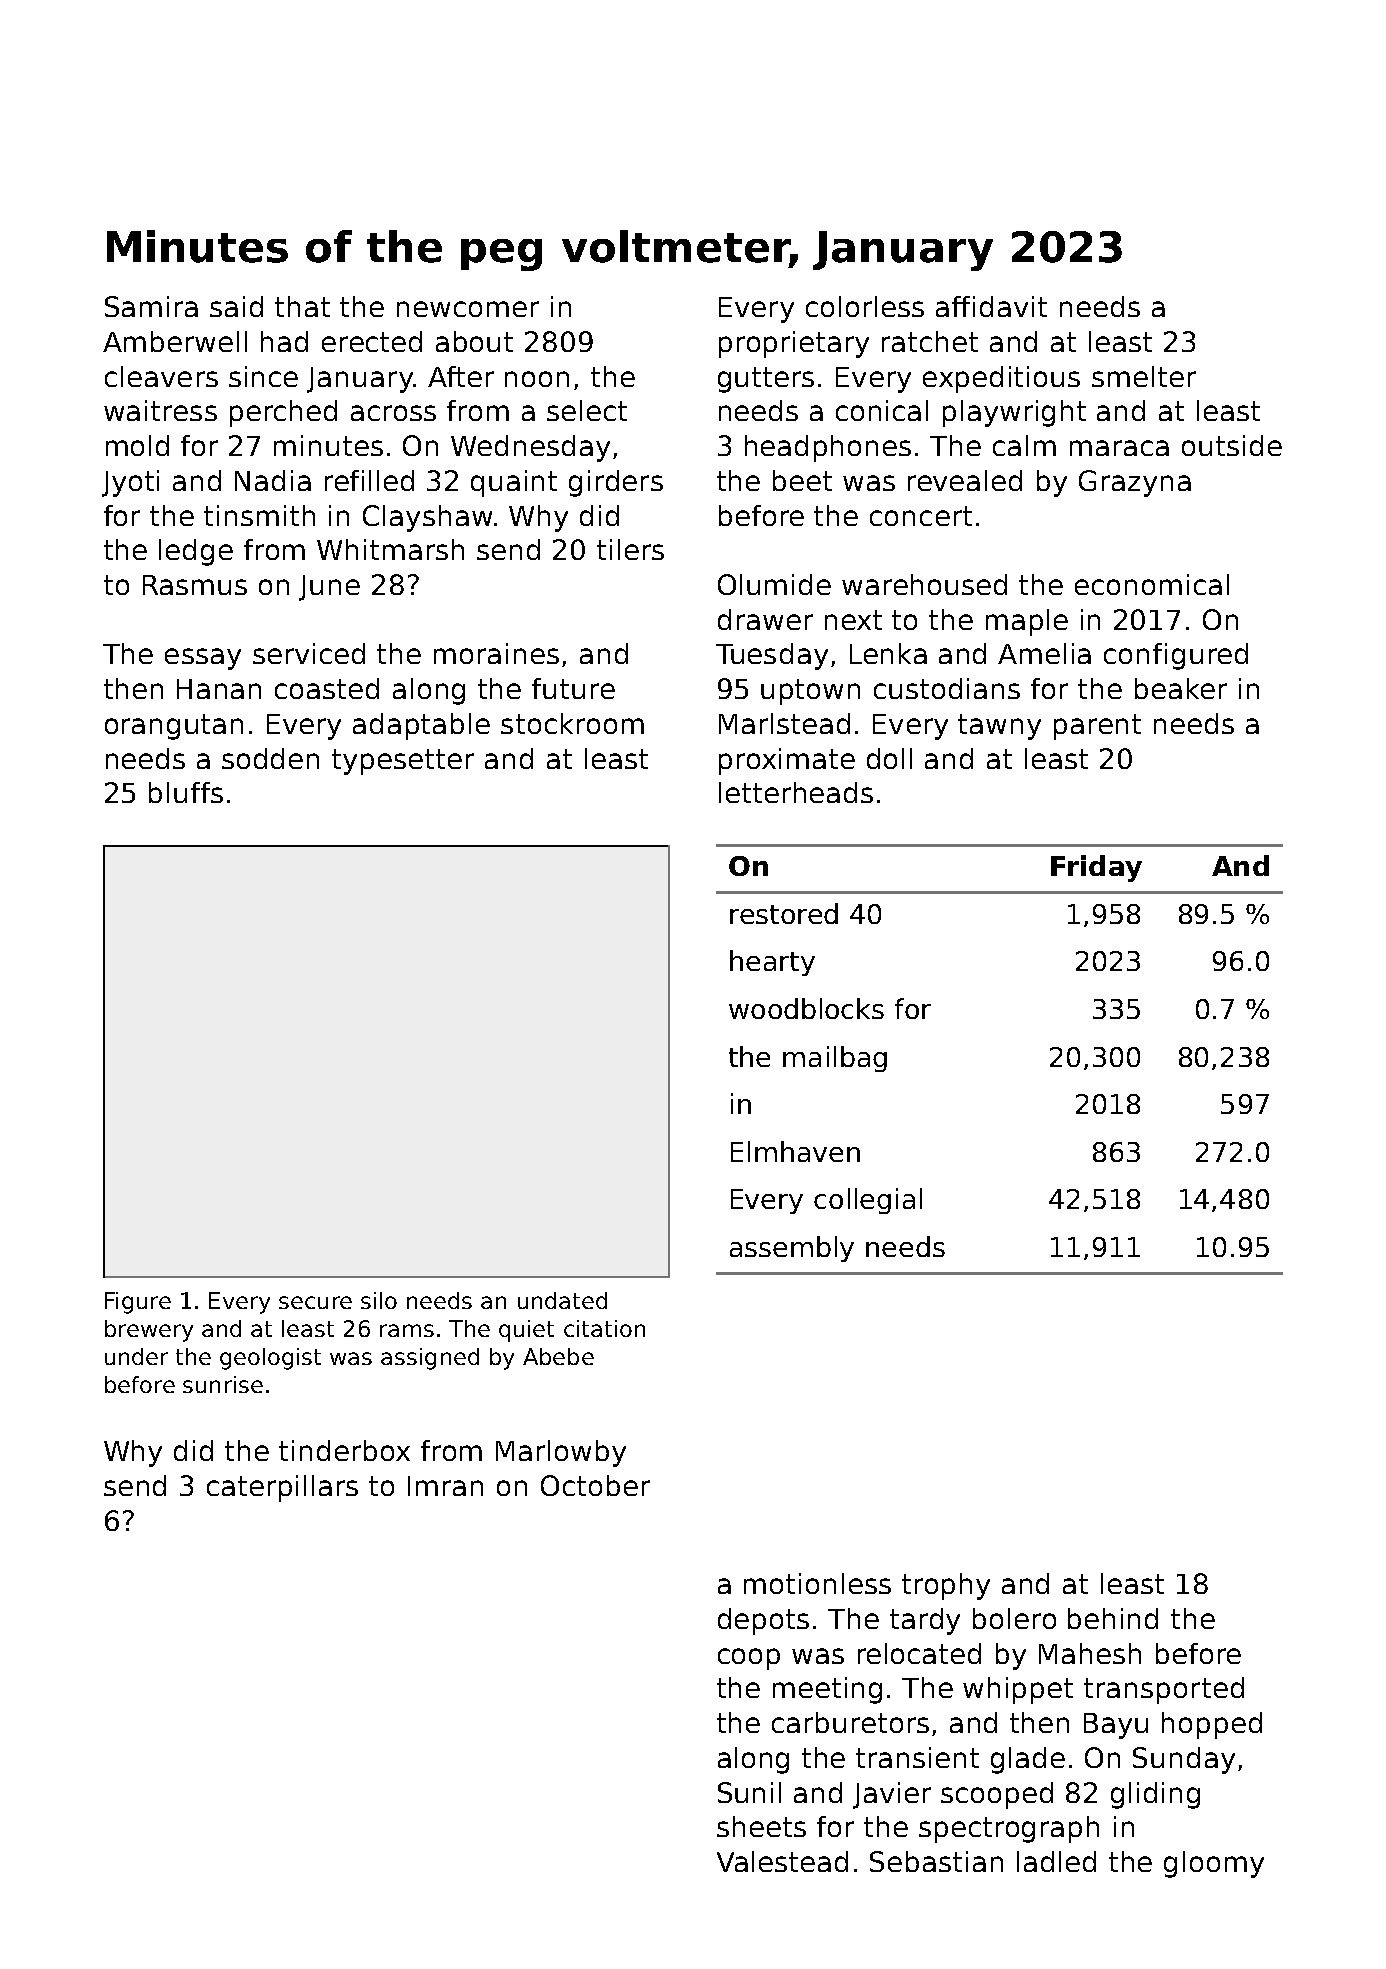  I want to click on bluffs, so click(186, 792).
